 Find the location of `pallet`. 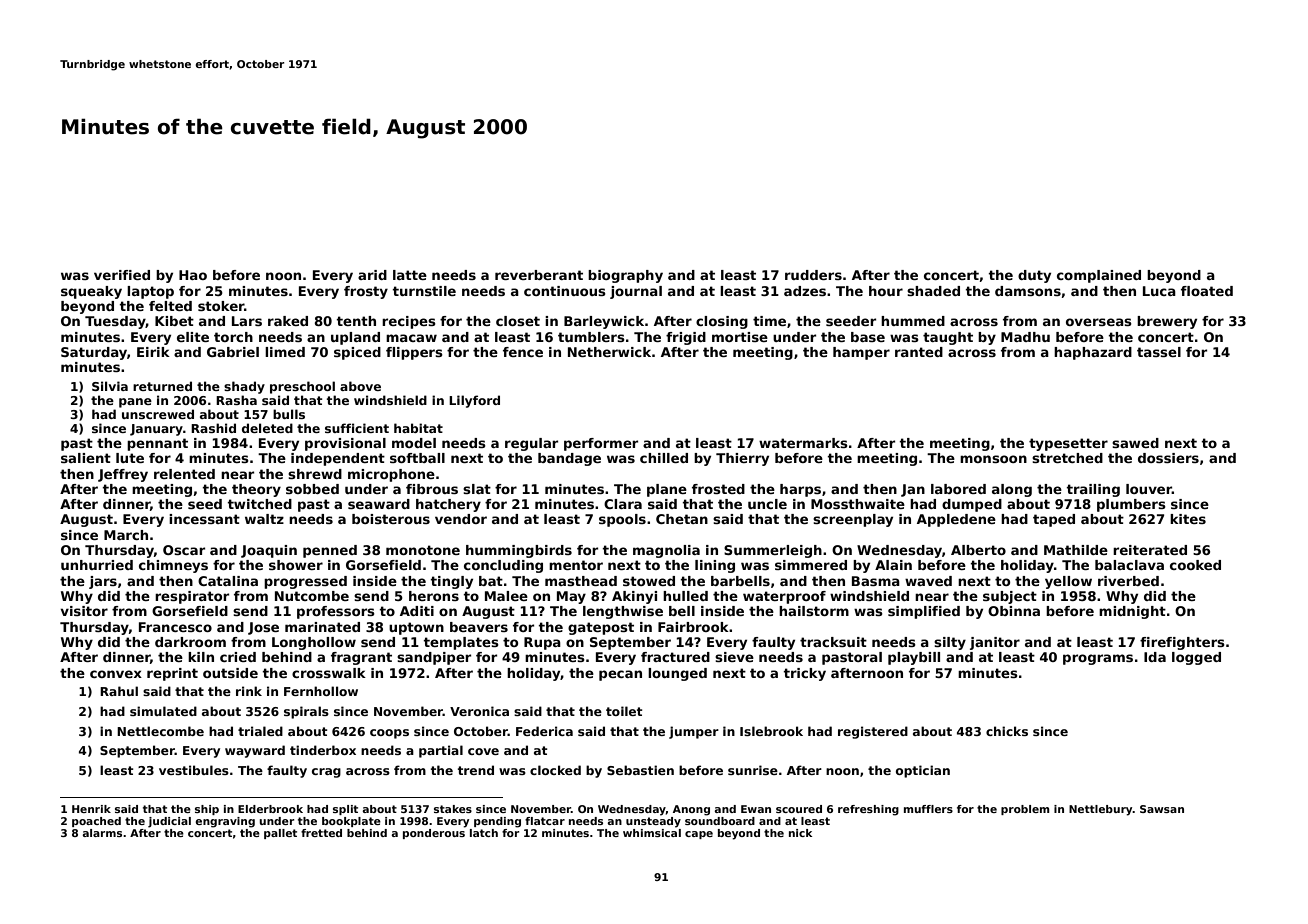

pallet is located at coordinates (280, 834).
